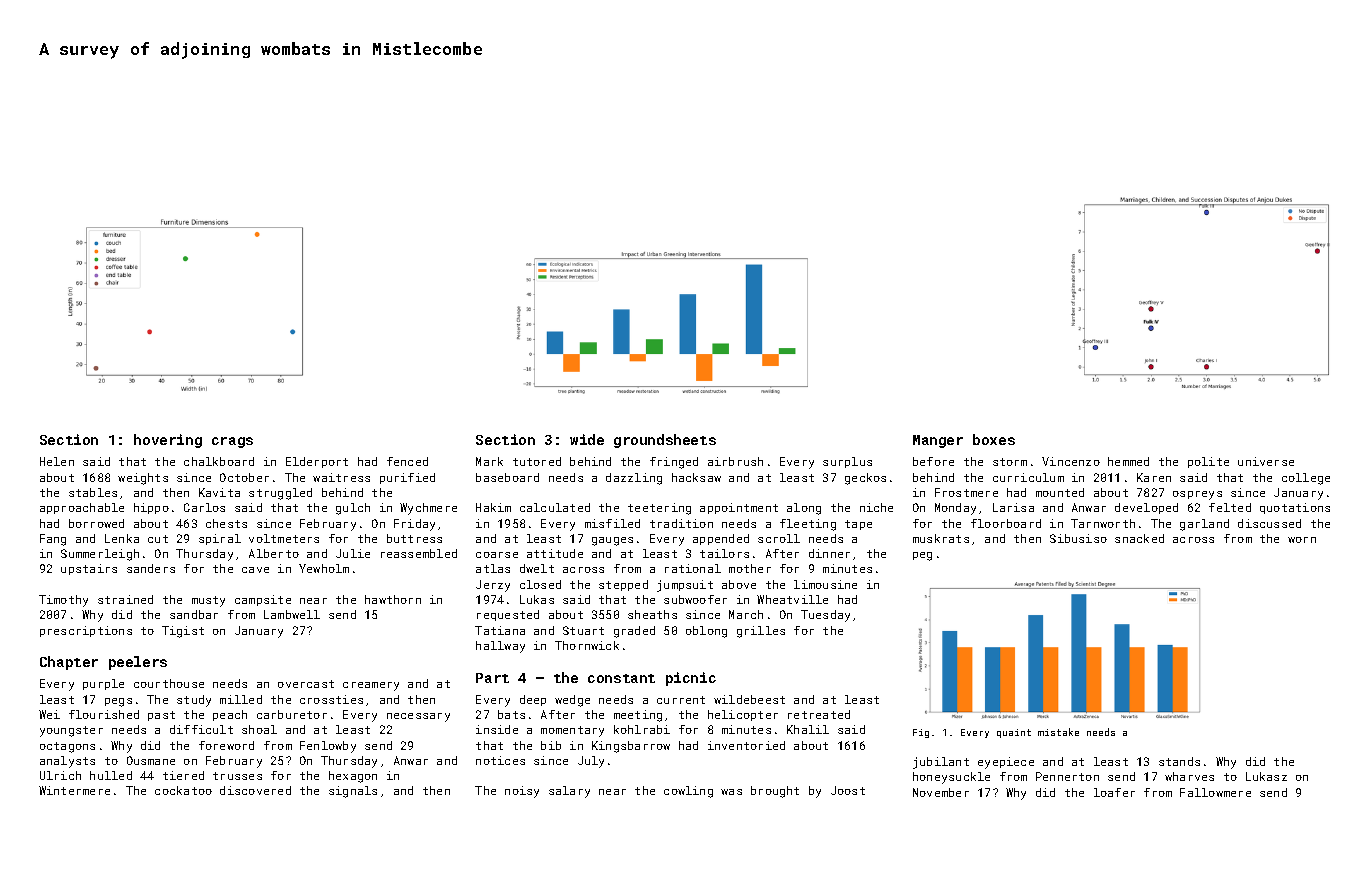  What do you see at coordinates (219, 492) in the screenshot?
I see `Kavita` at bounding box center [219, 492].
